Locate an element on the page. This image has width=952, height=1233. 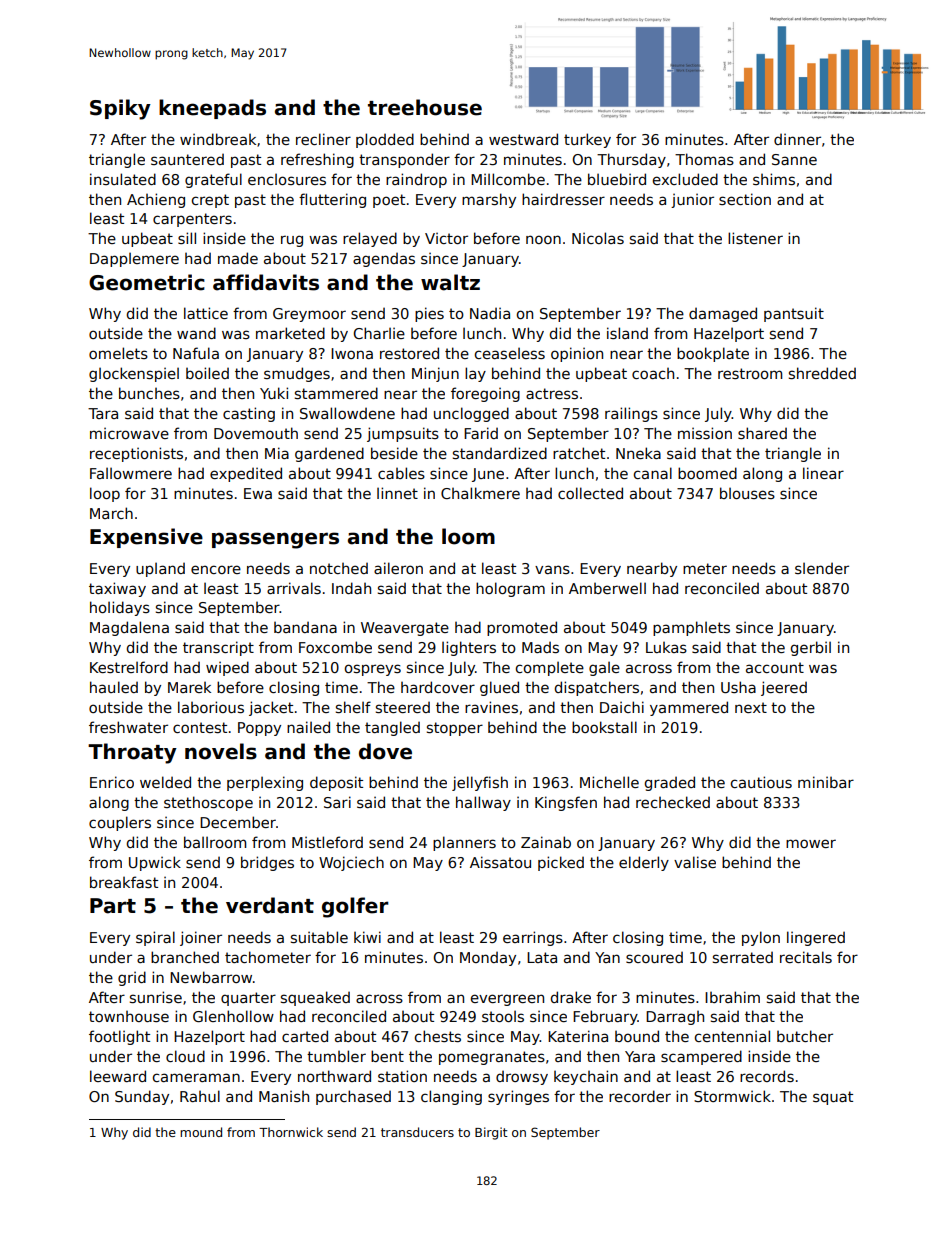
mound is located at coordinates (201, 1132).
